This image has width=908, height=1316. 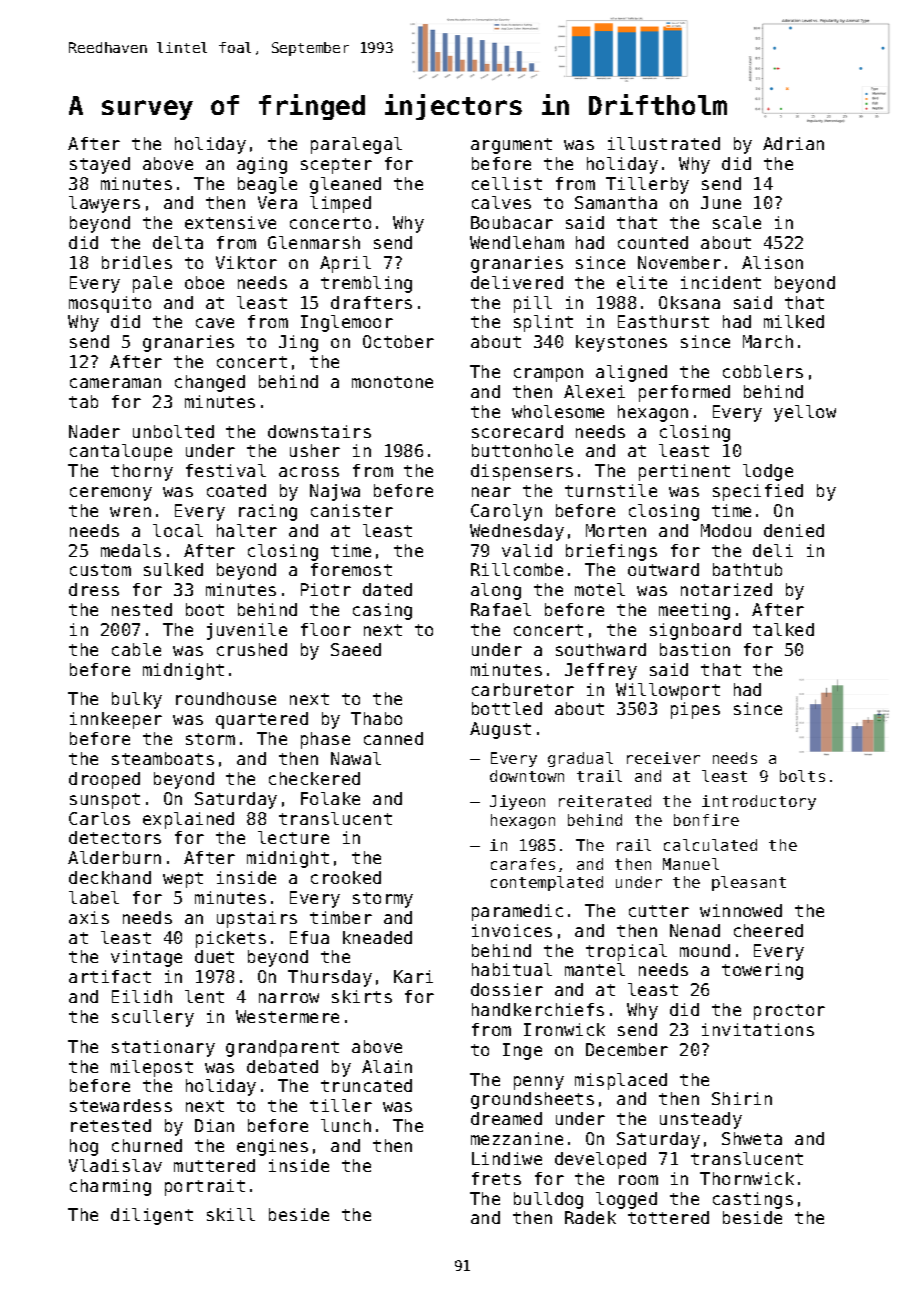 I want to click on downtown, so click(x=527, y=776).
